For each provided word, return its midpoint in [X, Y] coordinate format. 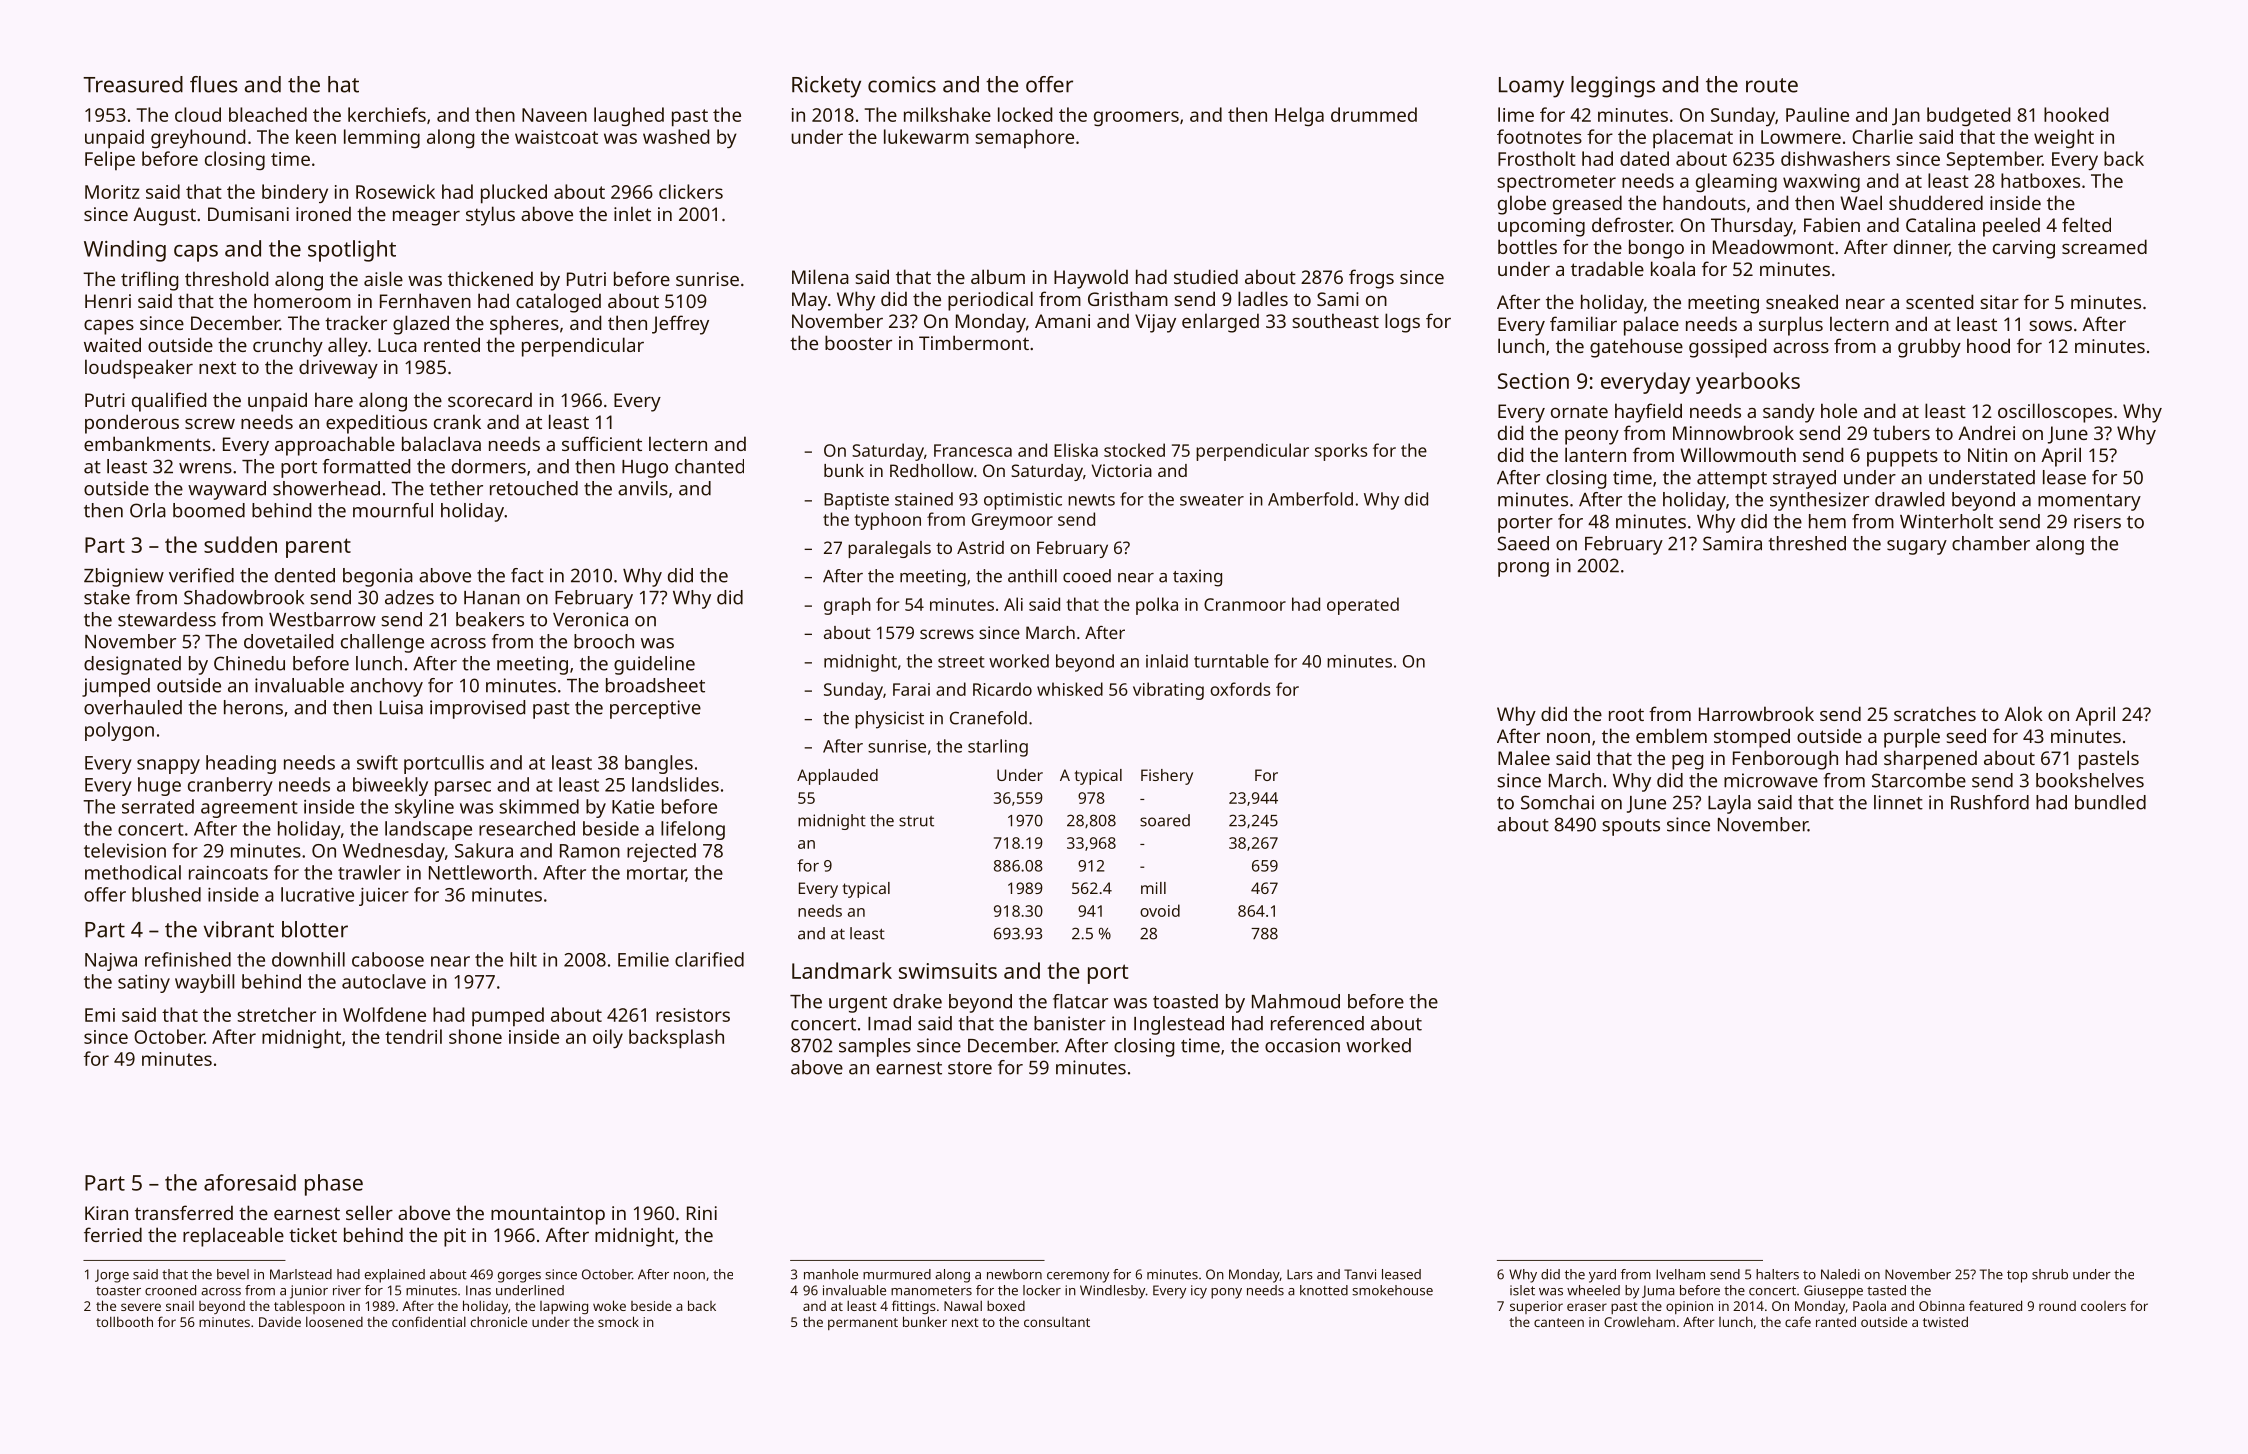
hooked [2076, 114]
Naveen [554, 115]
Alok [2023, 713]
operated [1363, 606]
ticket [313, 1234]
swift [377, 762]
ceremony [1078, 1277]
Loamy [1531, 87]
